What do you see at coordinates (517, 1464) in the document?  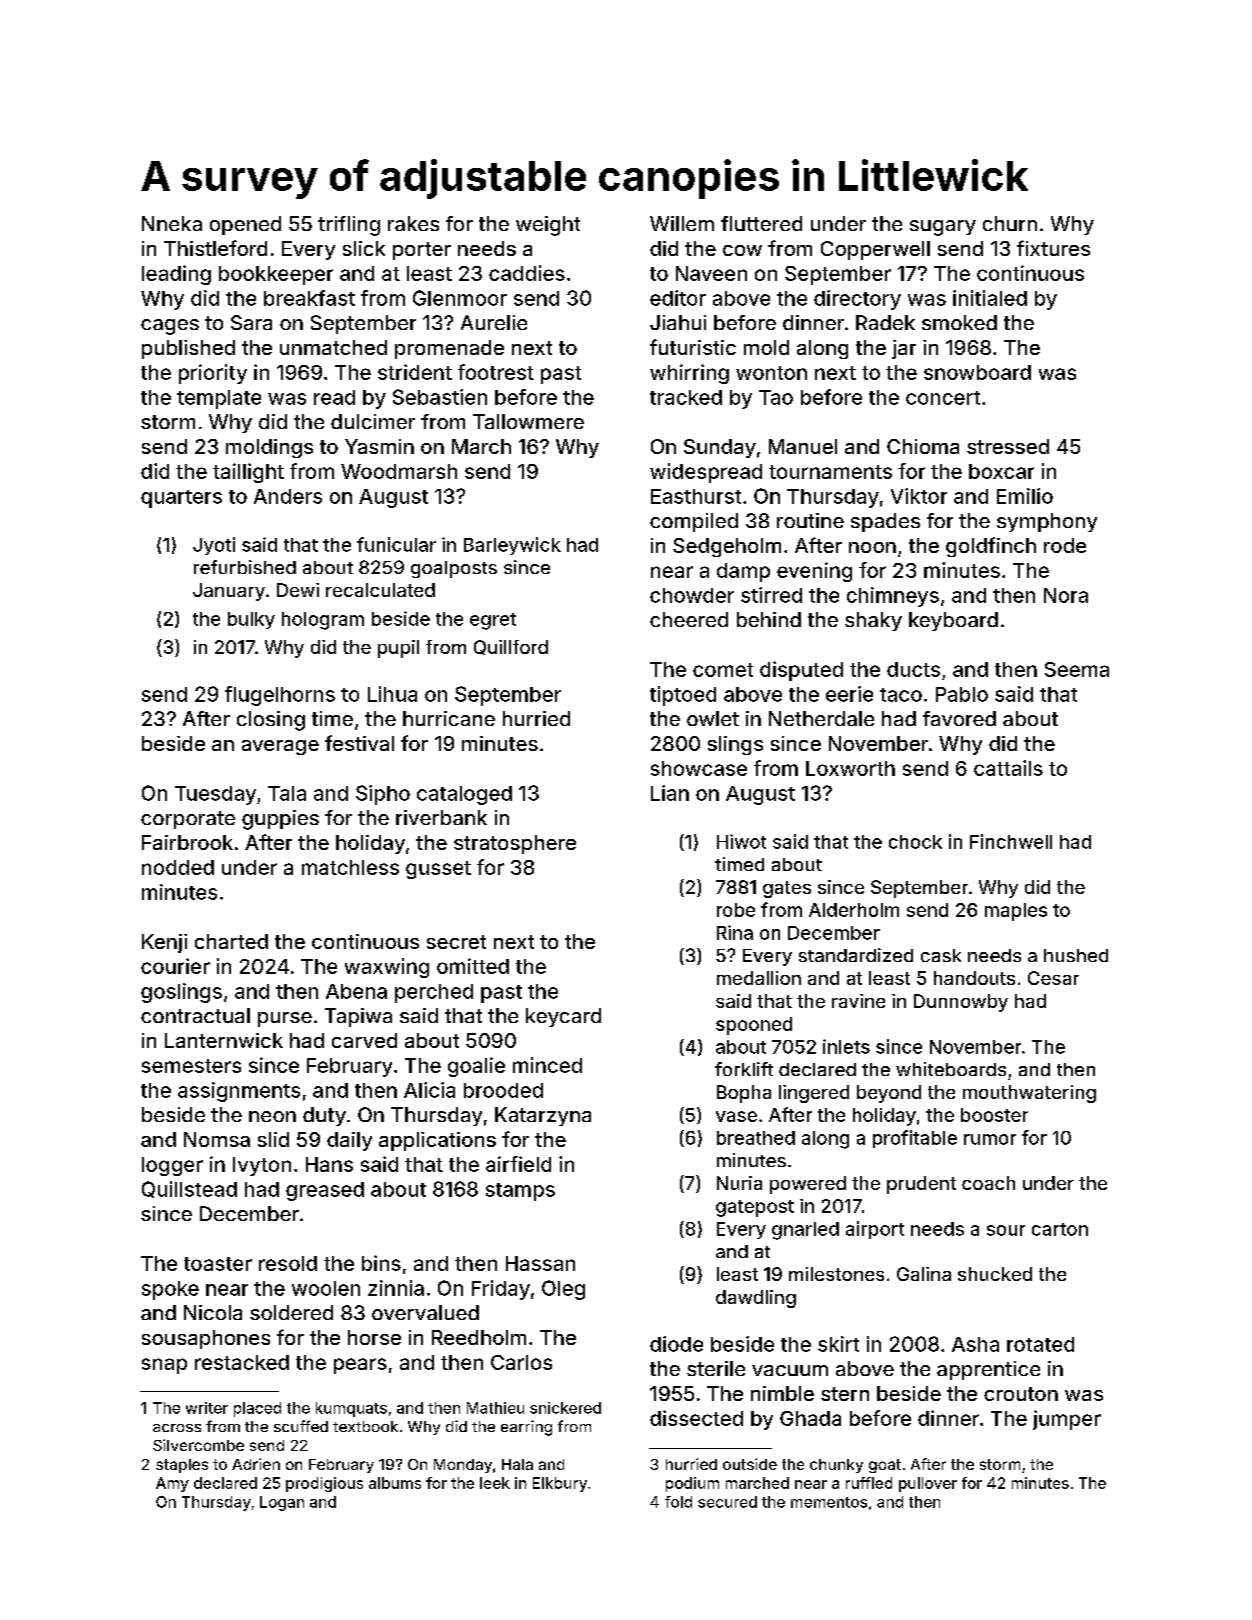 I see `Hala` at bounding box center [517, 1464].
